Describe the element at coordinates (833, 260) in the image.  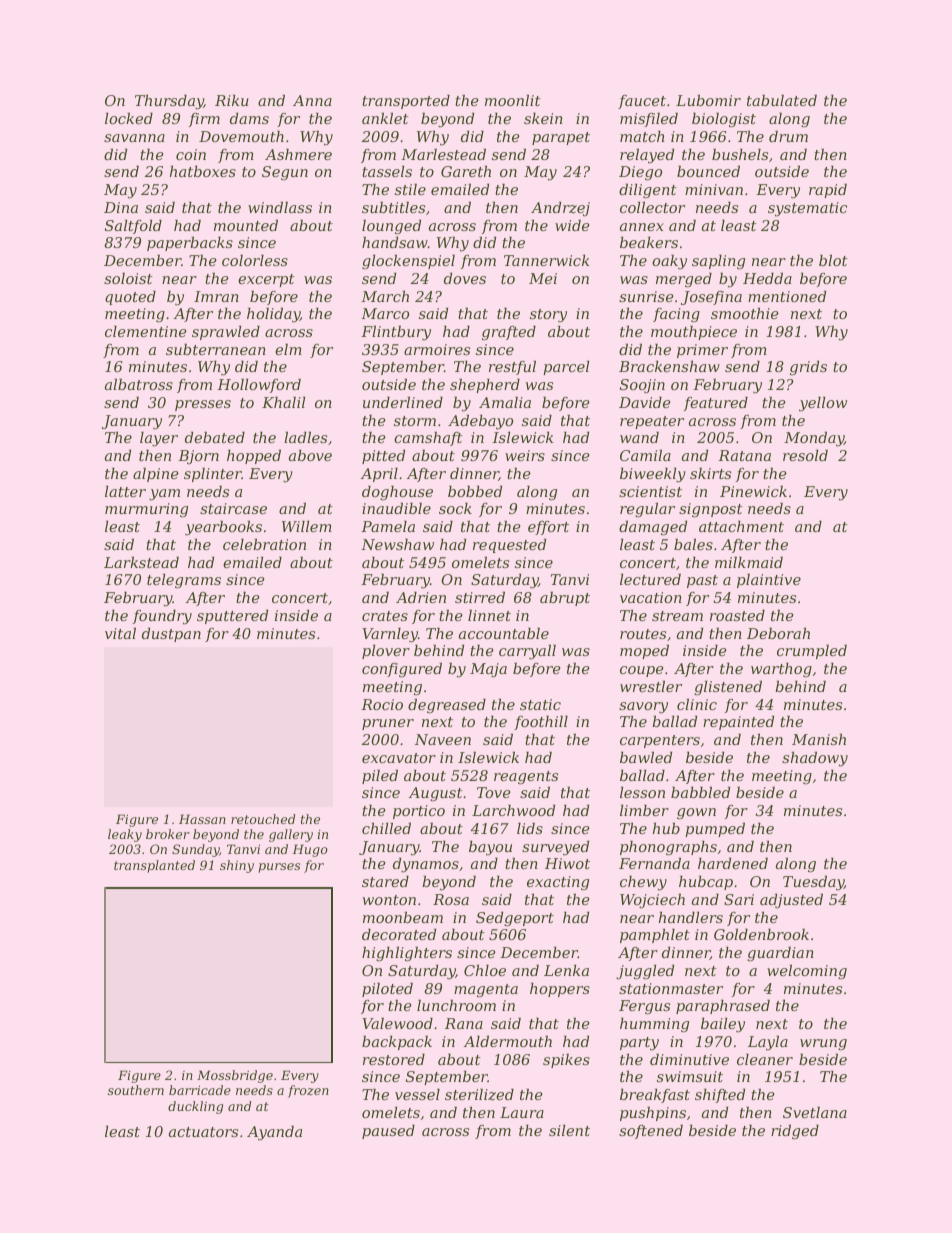
I see `blot` at that location.
